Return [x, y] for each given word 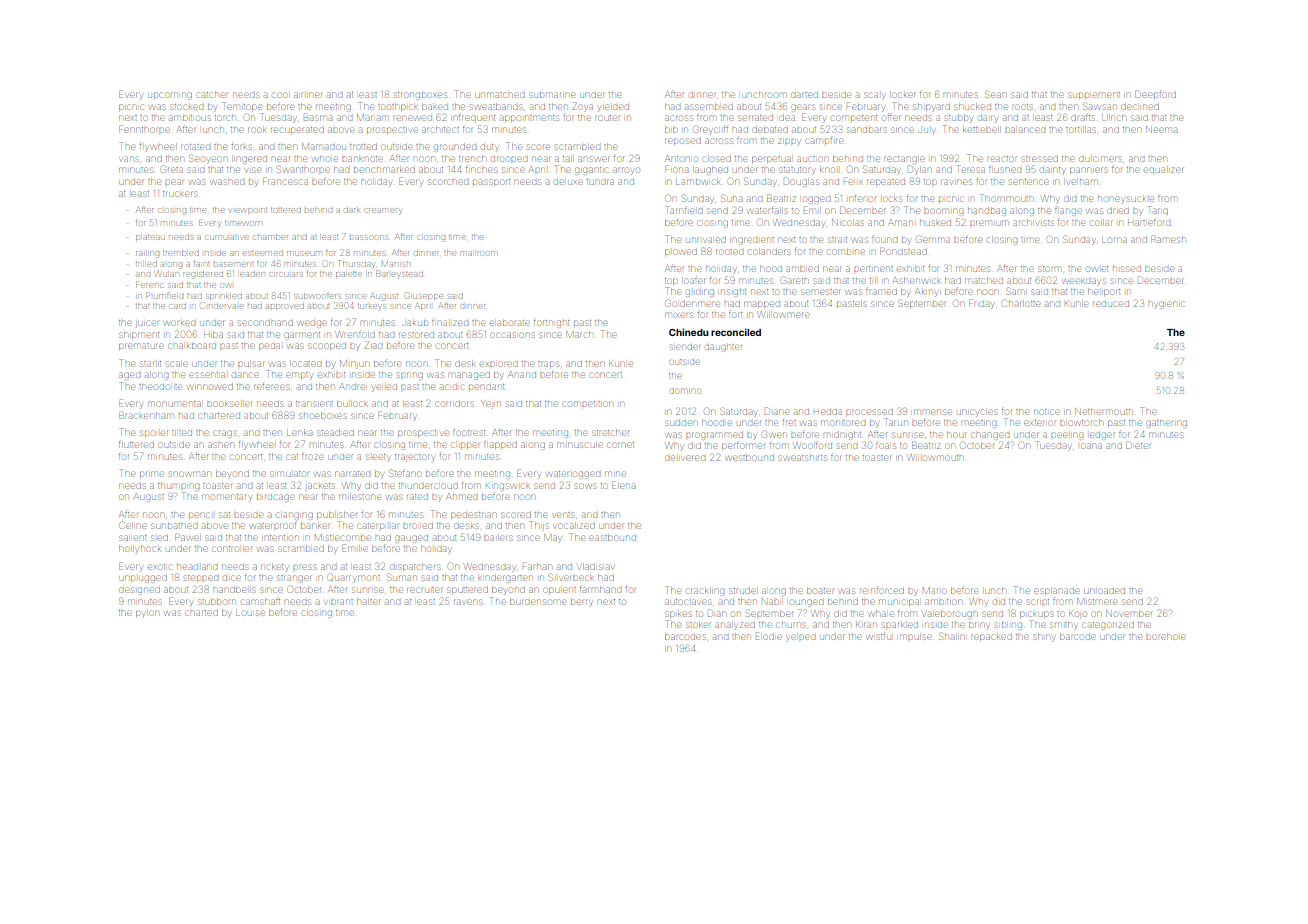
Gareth [795, 280]
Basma [318, 117]
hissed [1127, 269]
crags [225, 434]
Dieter [1138, 445]
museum [304, 253]
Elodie [768, 636]
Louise [250, 613]
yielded [613, 108]
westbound [750, 458]
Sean [996, 94]
